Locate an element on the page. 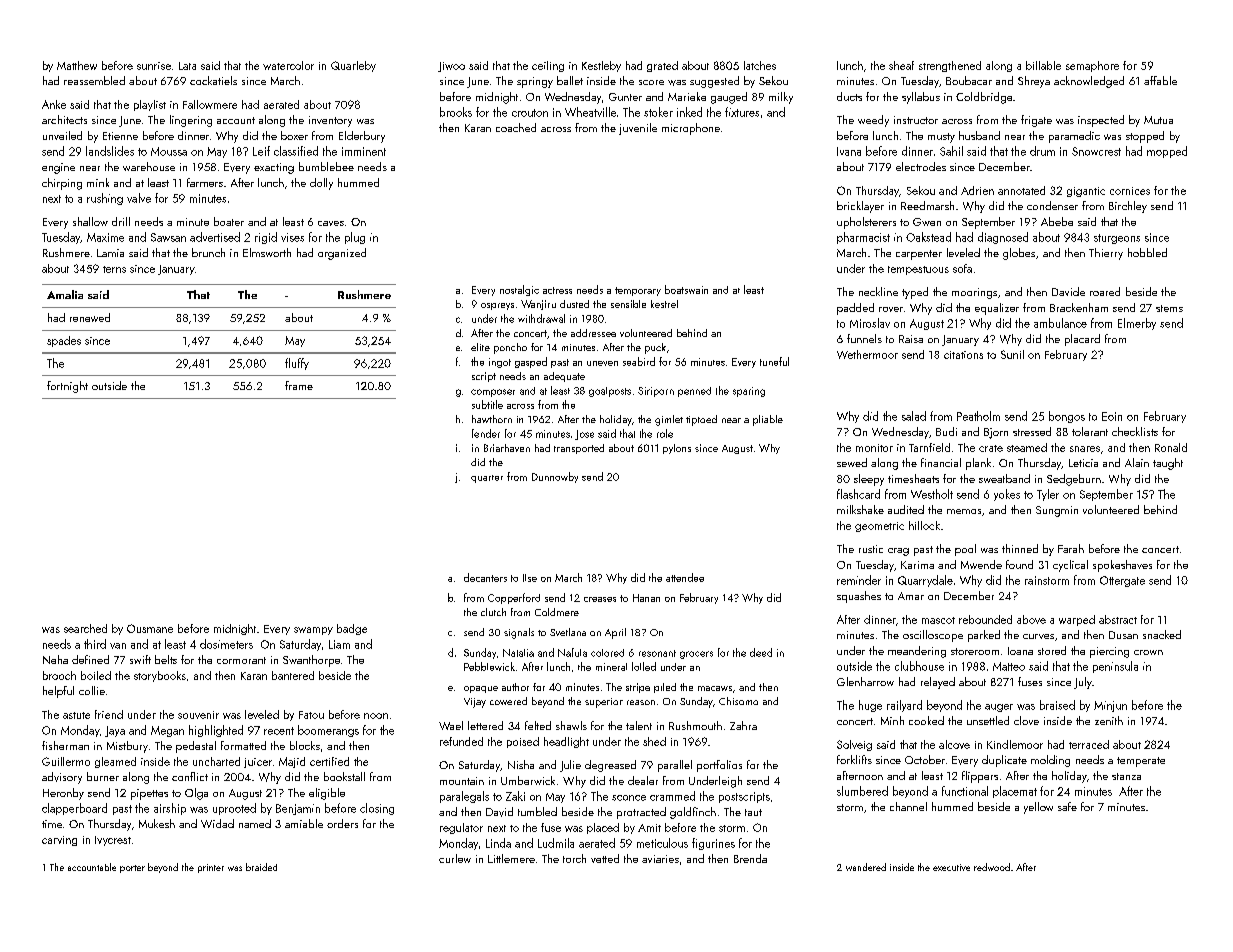  billable is located at coordinates (1043, 65).
